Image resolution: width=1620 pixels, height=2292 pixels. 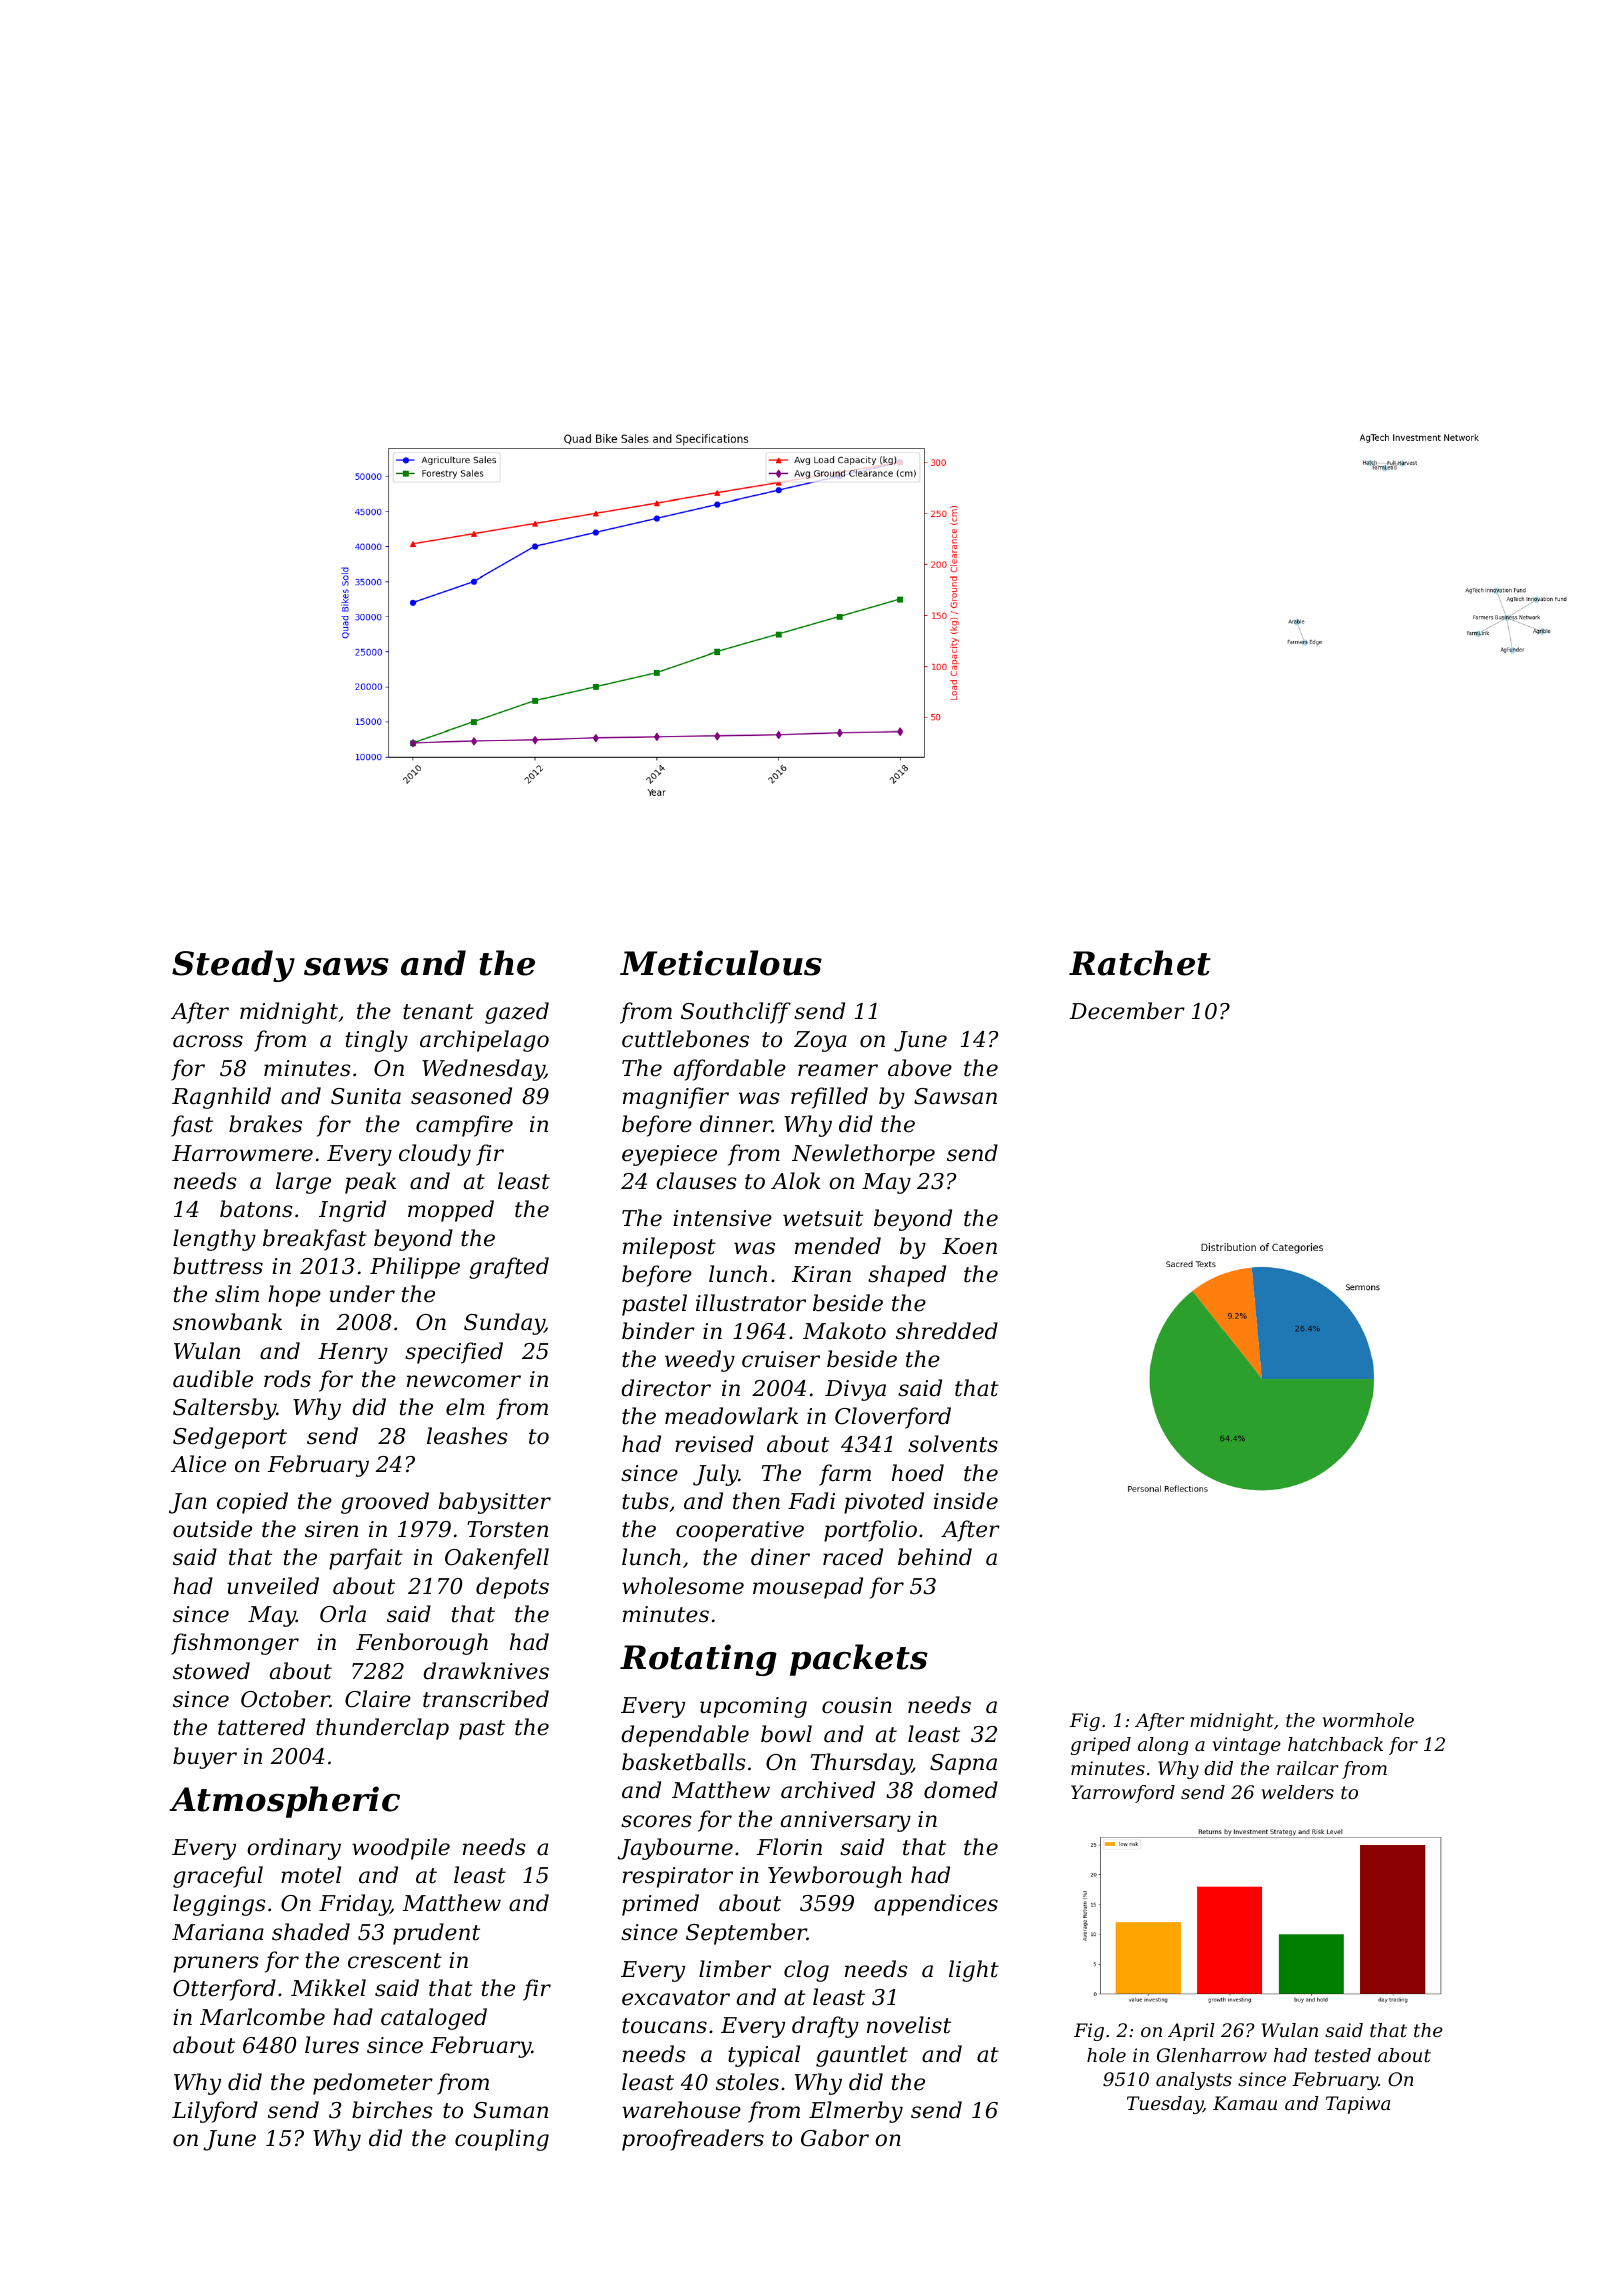 I want to click on dependable, so click(x=685, y=1736).
